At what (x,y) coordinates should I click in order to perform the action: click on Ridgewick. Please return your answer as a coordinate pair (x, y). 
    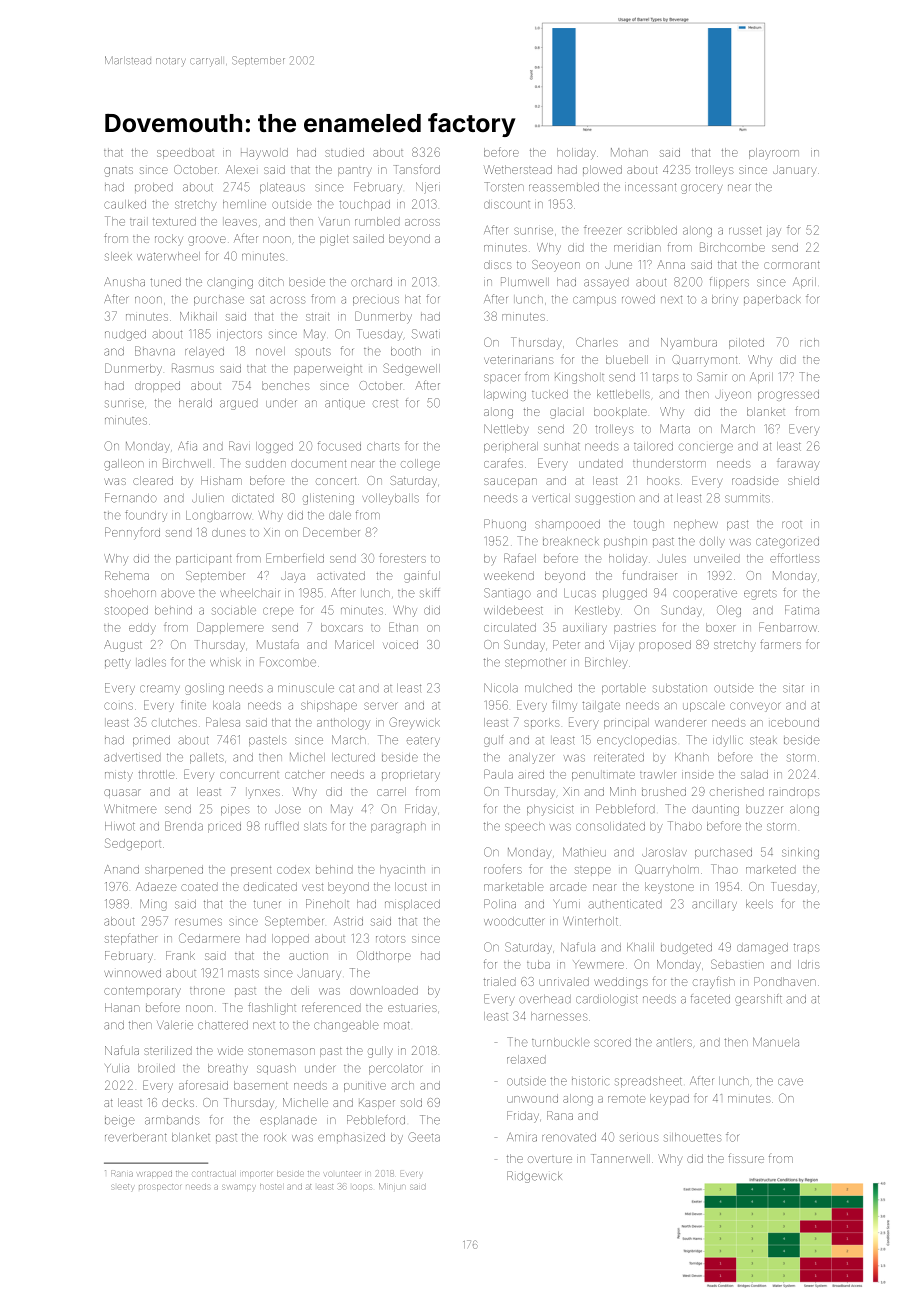
    Looking at the image, I should click on (534, 1177).
